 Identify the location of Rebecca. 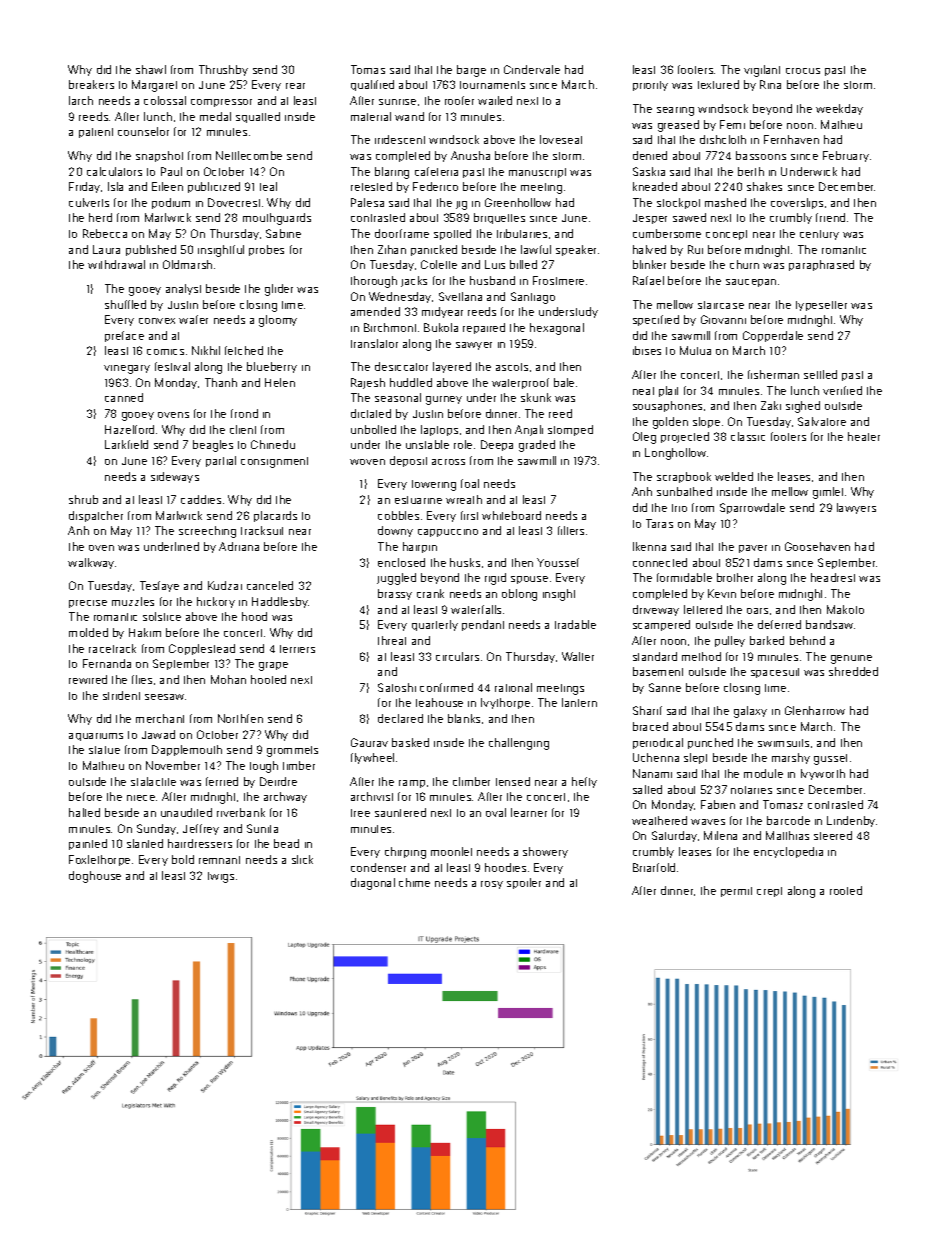
(105, 233).
